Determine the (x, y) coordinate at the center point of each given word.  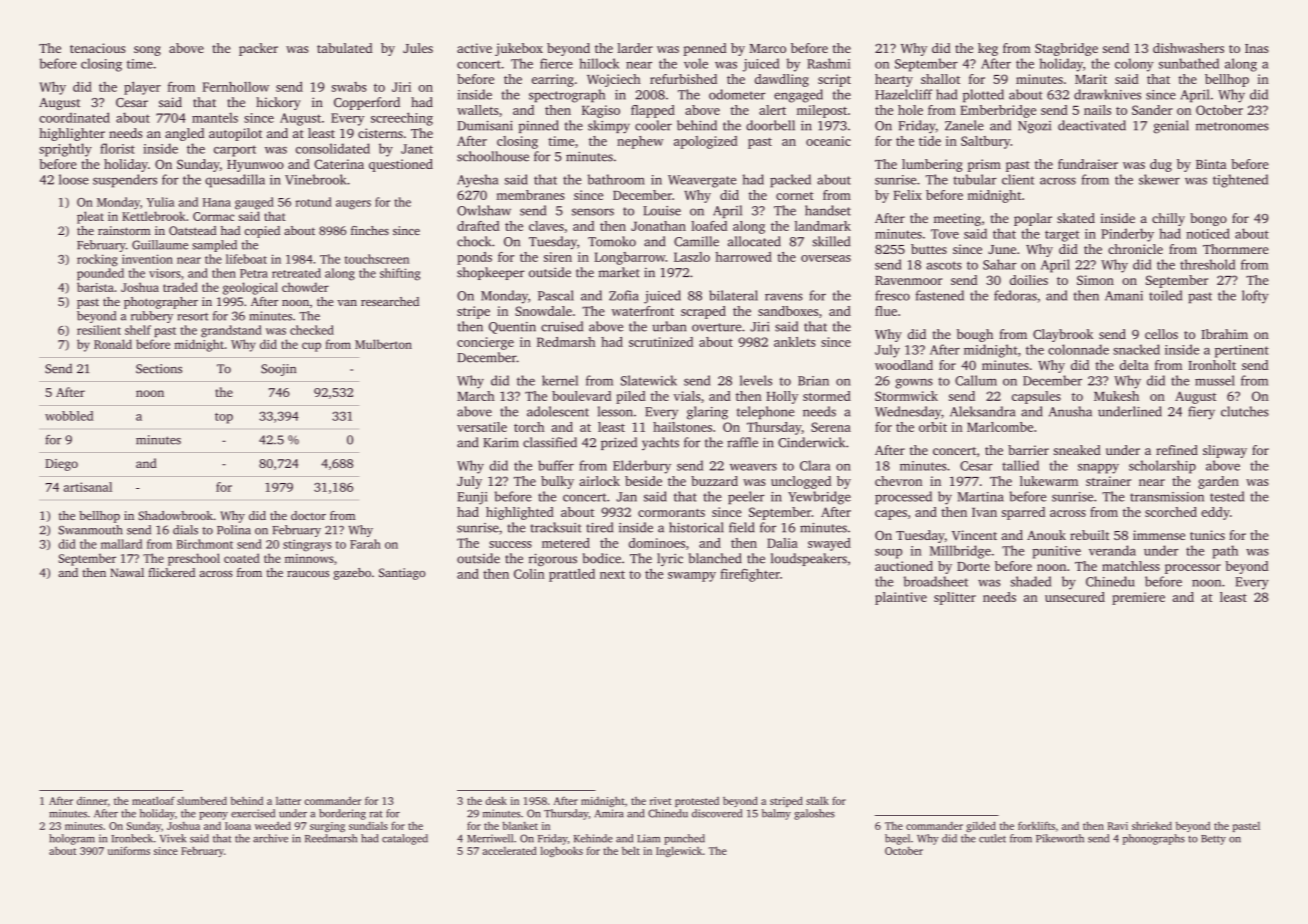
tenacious (98, 48)
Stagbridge (1066, 49)
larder (635, 48)
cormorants (671, 513)
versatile (482, 427)
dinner (92, 801)
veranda (1112, 550)
